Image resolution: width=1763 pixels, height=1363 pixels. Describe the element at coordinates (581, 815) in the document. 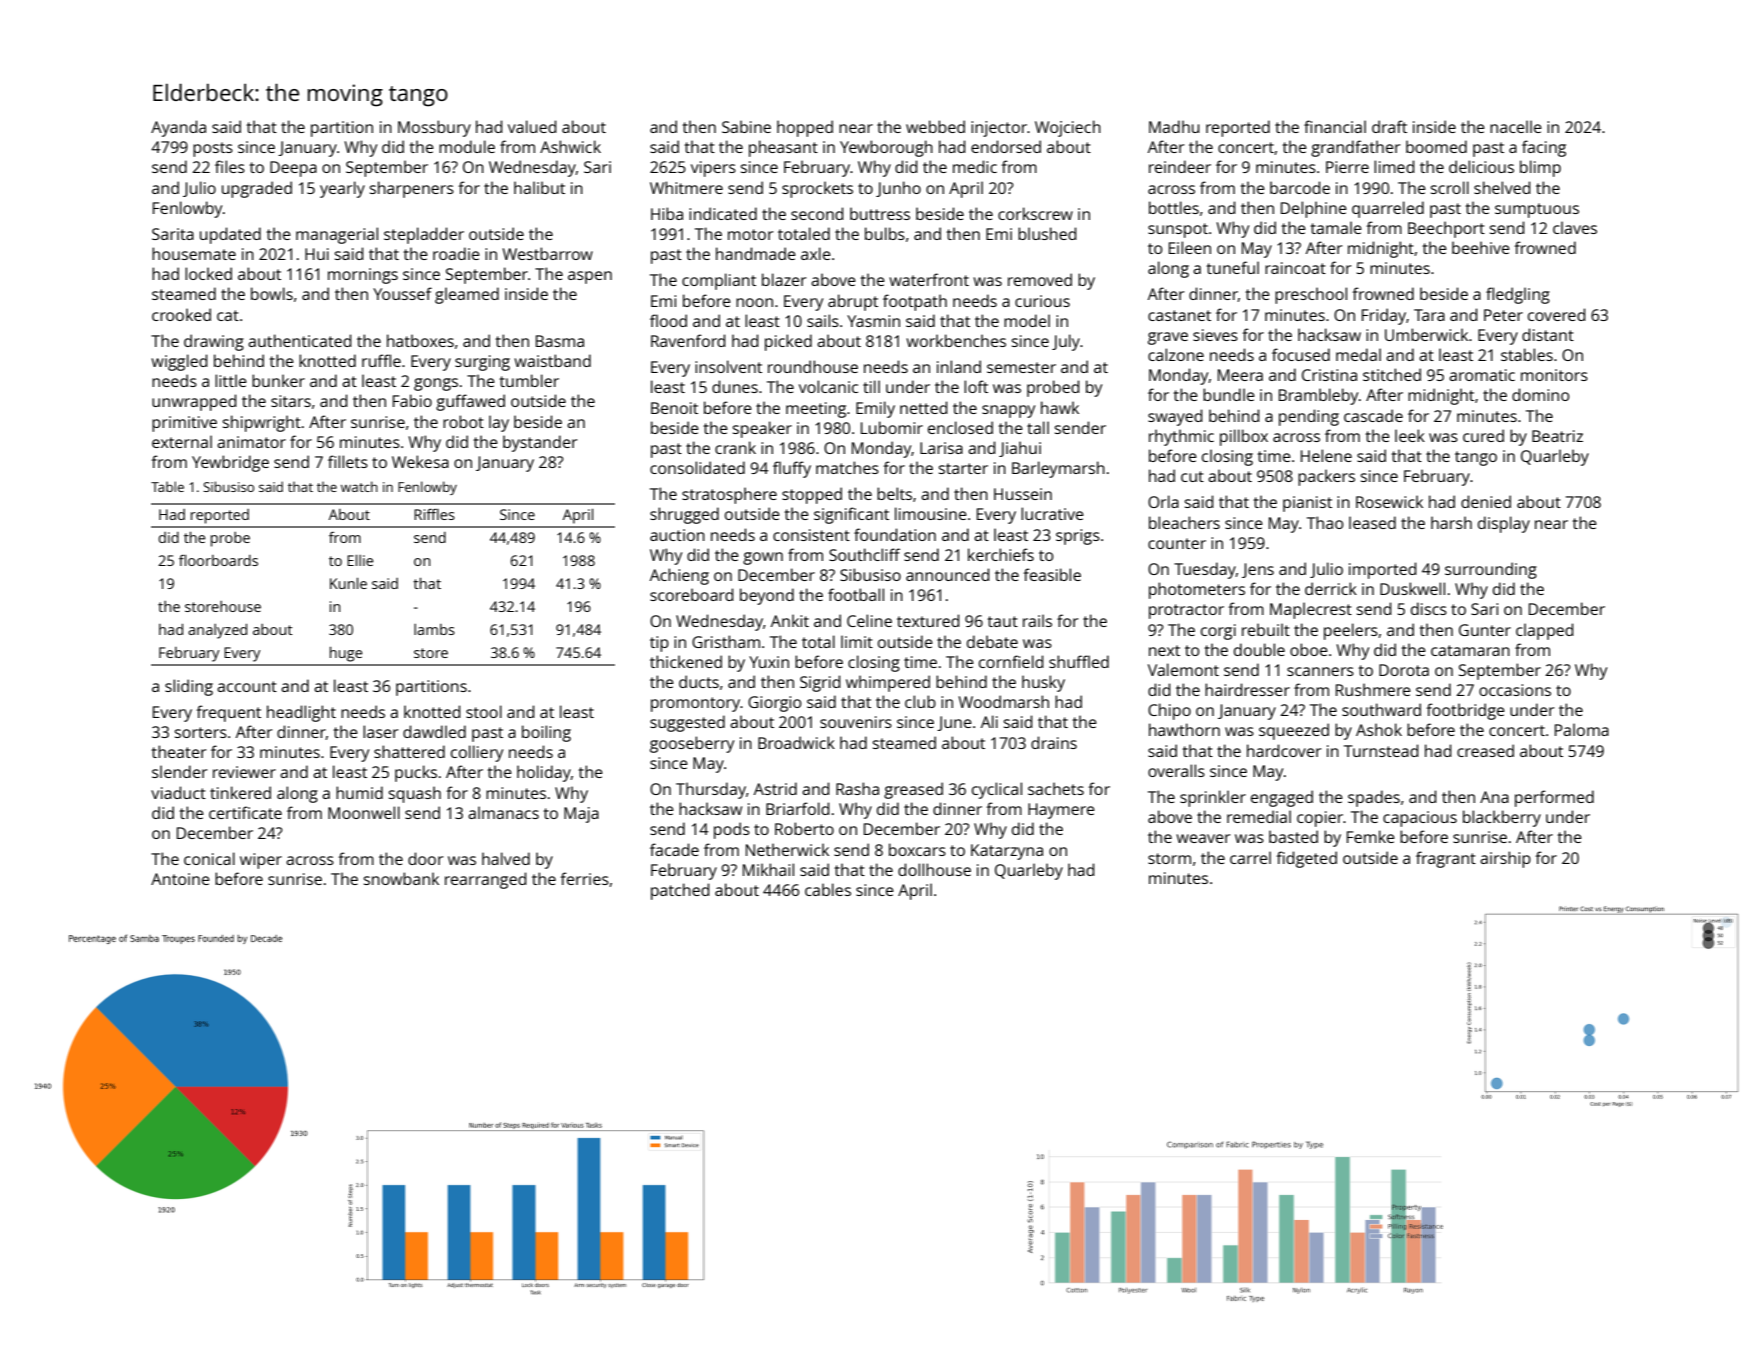

I see `Maja` at that location.
